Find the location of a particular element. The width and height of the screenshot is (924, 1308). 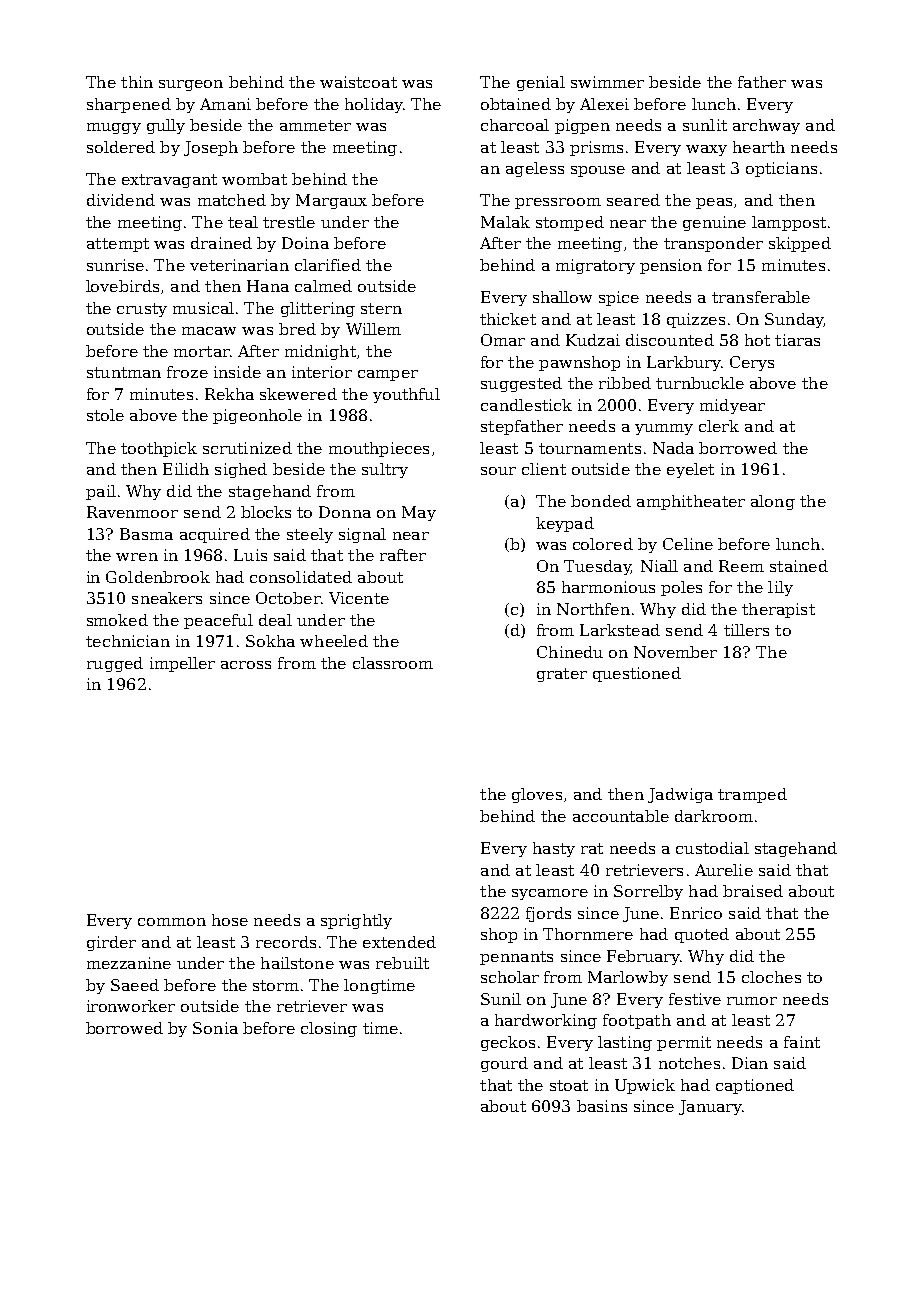

stole is located at coordinates (105, 415).
